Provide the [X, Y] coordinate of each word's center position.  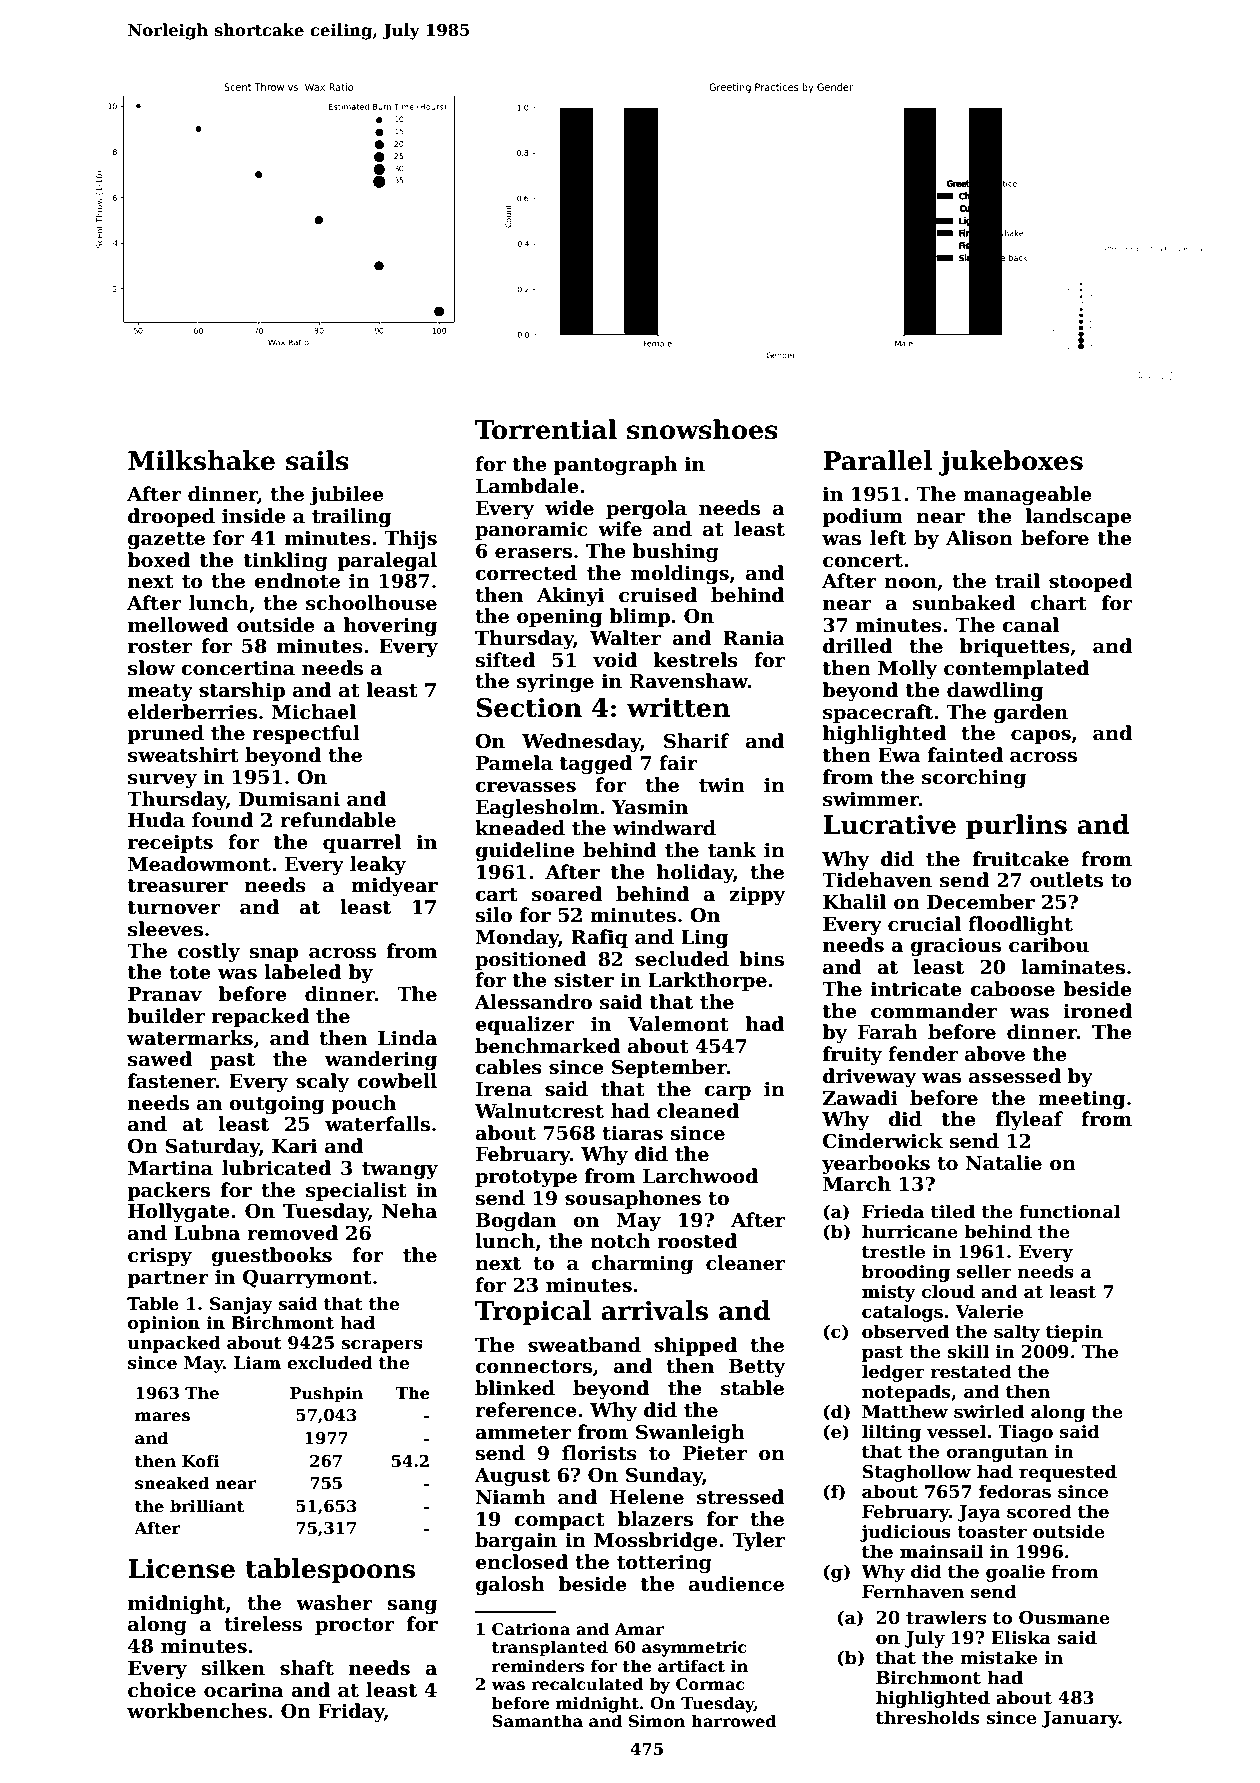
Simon [657, 1721]
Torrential [546, 429]
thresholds [927, 1717]
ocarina [244, 1690]
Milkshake [201, 460]
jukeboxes [1011, 463]
